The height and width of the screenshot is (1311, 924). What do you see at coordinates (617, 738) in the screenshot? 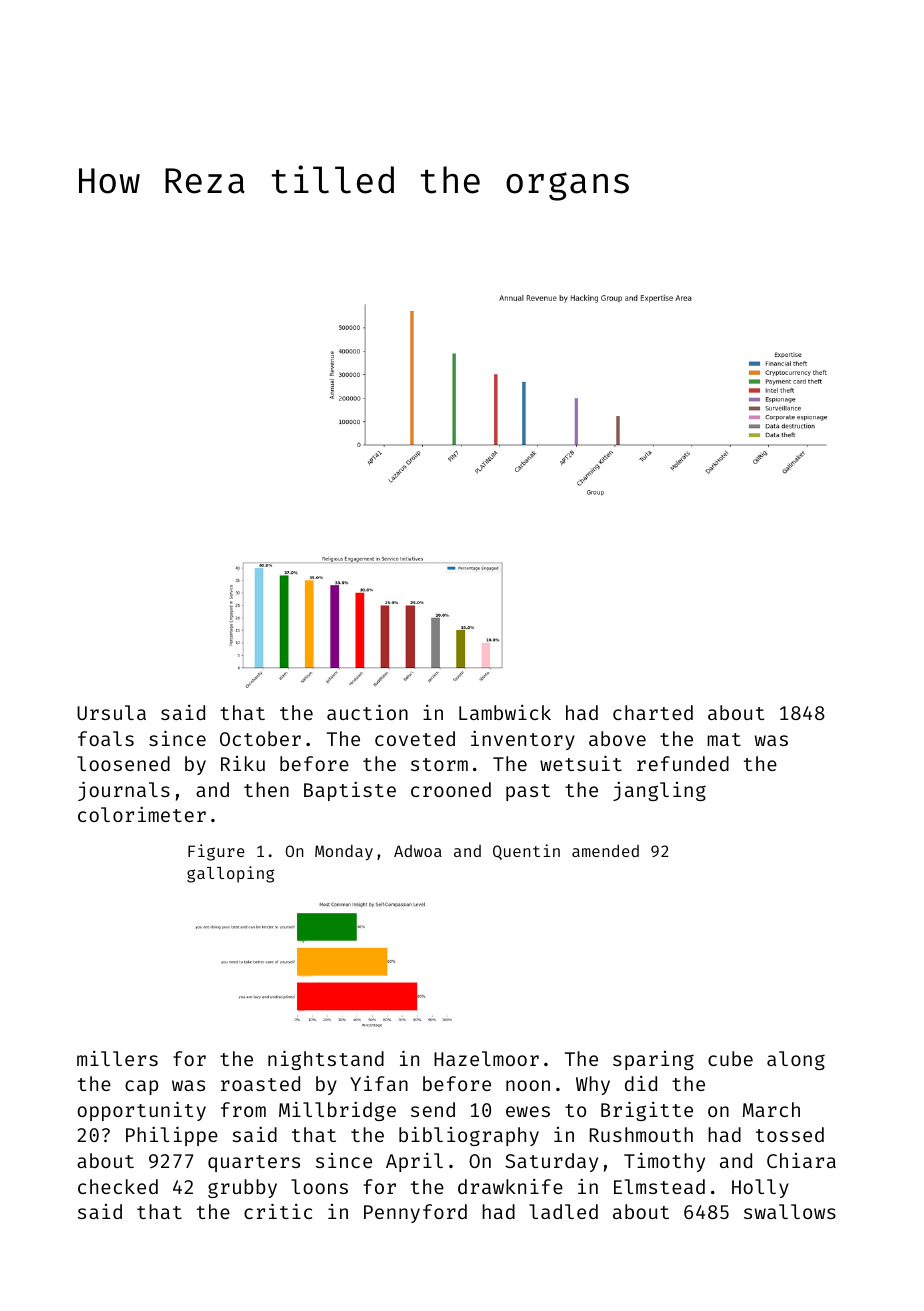
I see `above` at bounding box center [617, 738].
